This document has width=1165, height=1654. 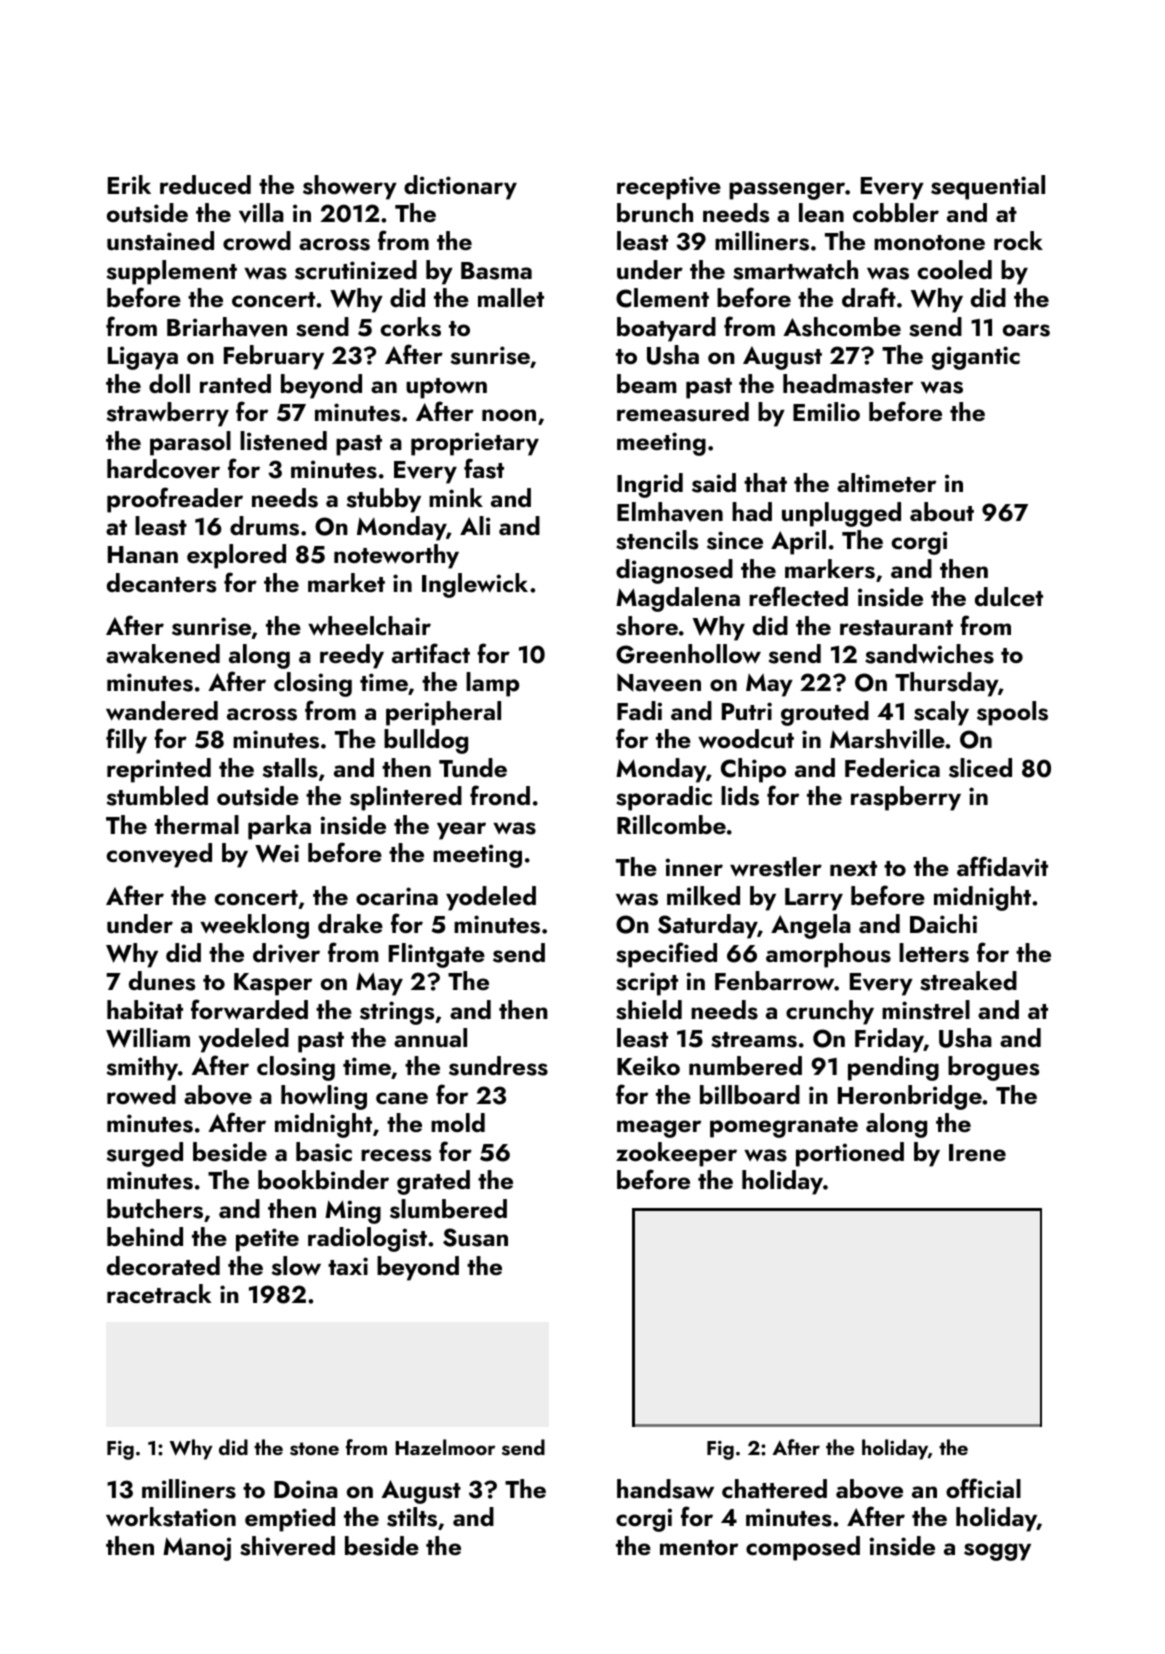 What do you see at coordinates (163, 654) in the document?
I see `awakened` at bounding box center [163, 654].
